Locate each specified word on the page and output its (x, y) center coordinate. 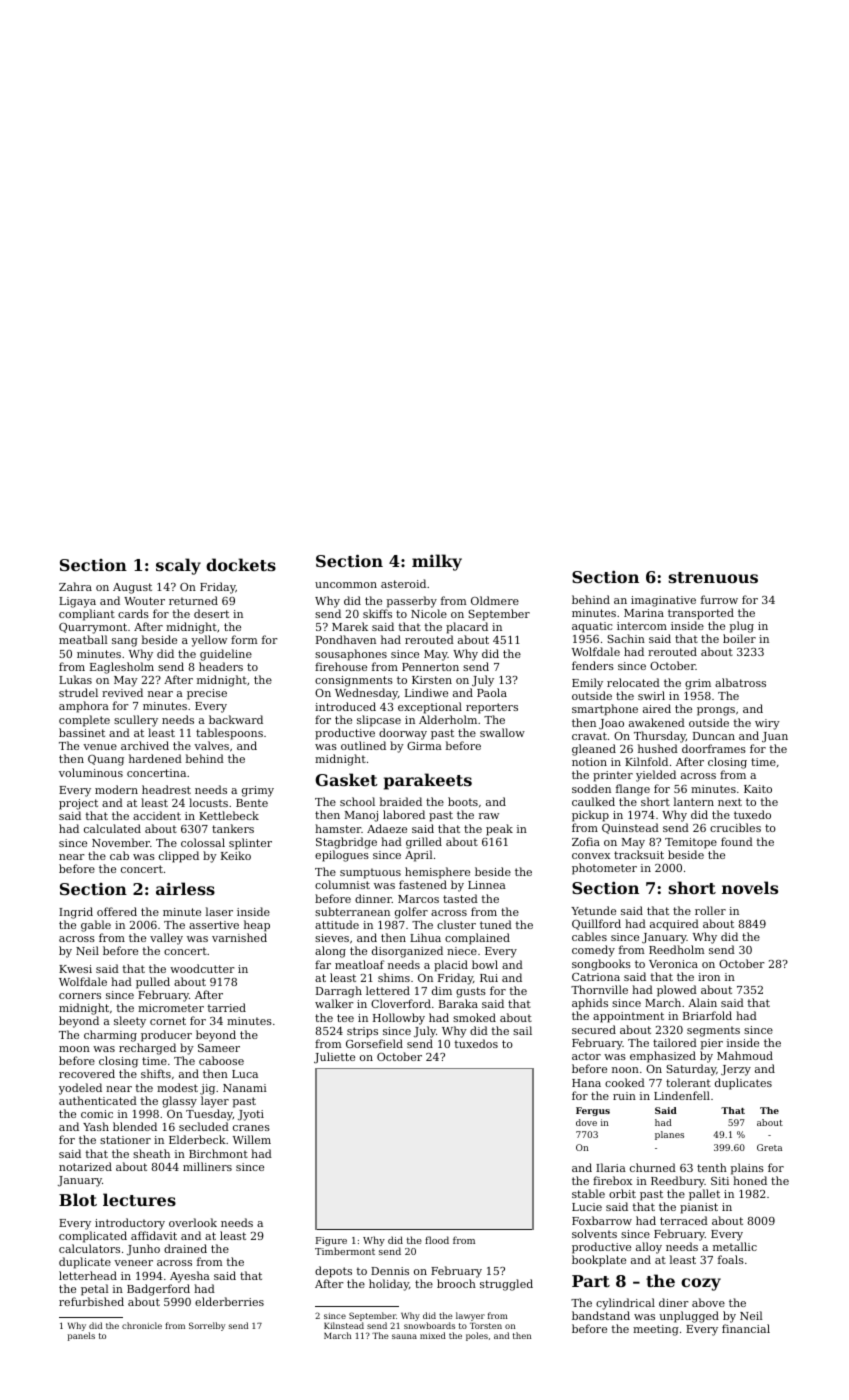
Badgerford (158, 1290)
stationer (125, 1140)
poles (477, 1336)
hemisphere (437, 873)
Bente (252, 803)
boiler (739, 638)
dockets (241, 564)
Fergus (593, 1111)
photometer (604, 869)
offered (117, 911)
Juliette (334, 1058)
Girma (424, 746)
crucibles (735, 827)
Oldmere (495, 600)
